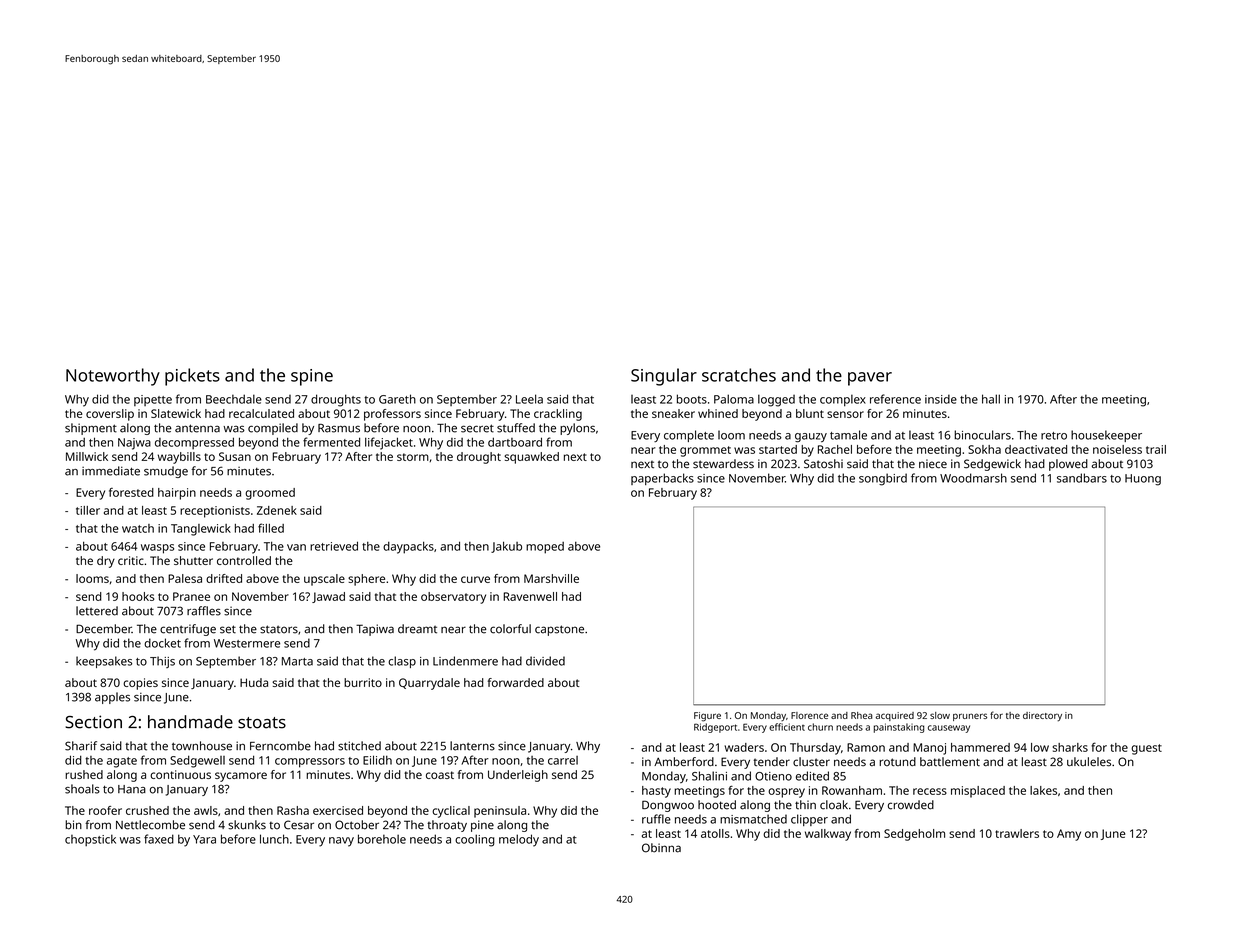  I want to click on Marshville, so click(551, 578).
